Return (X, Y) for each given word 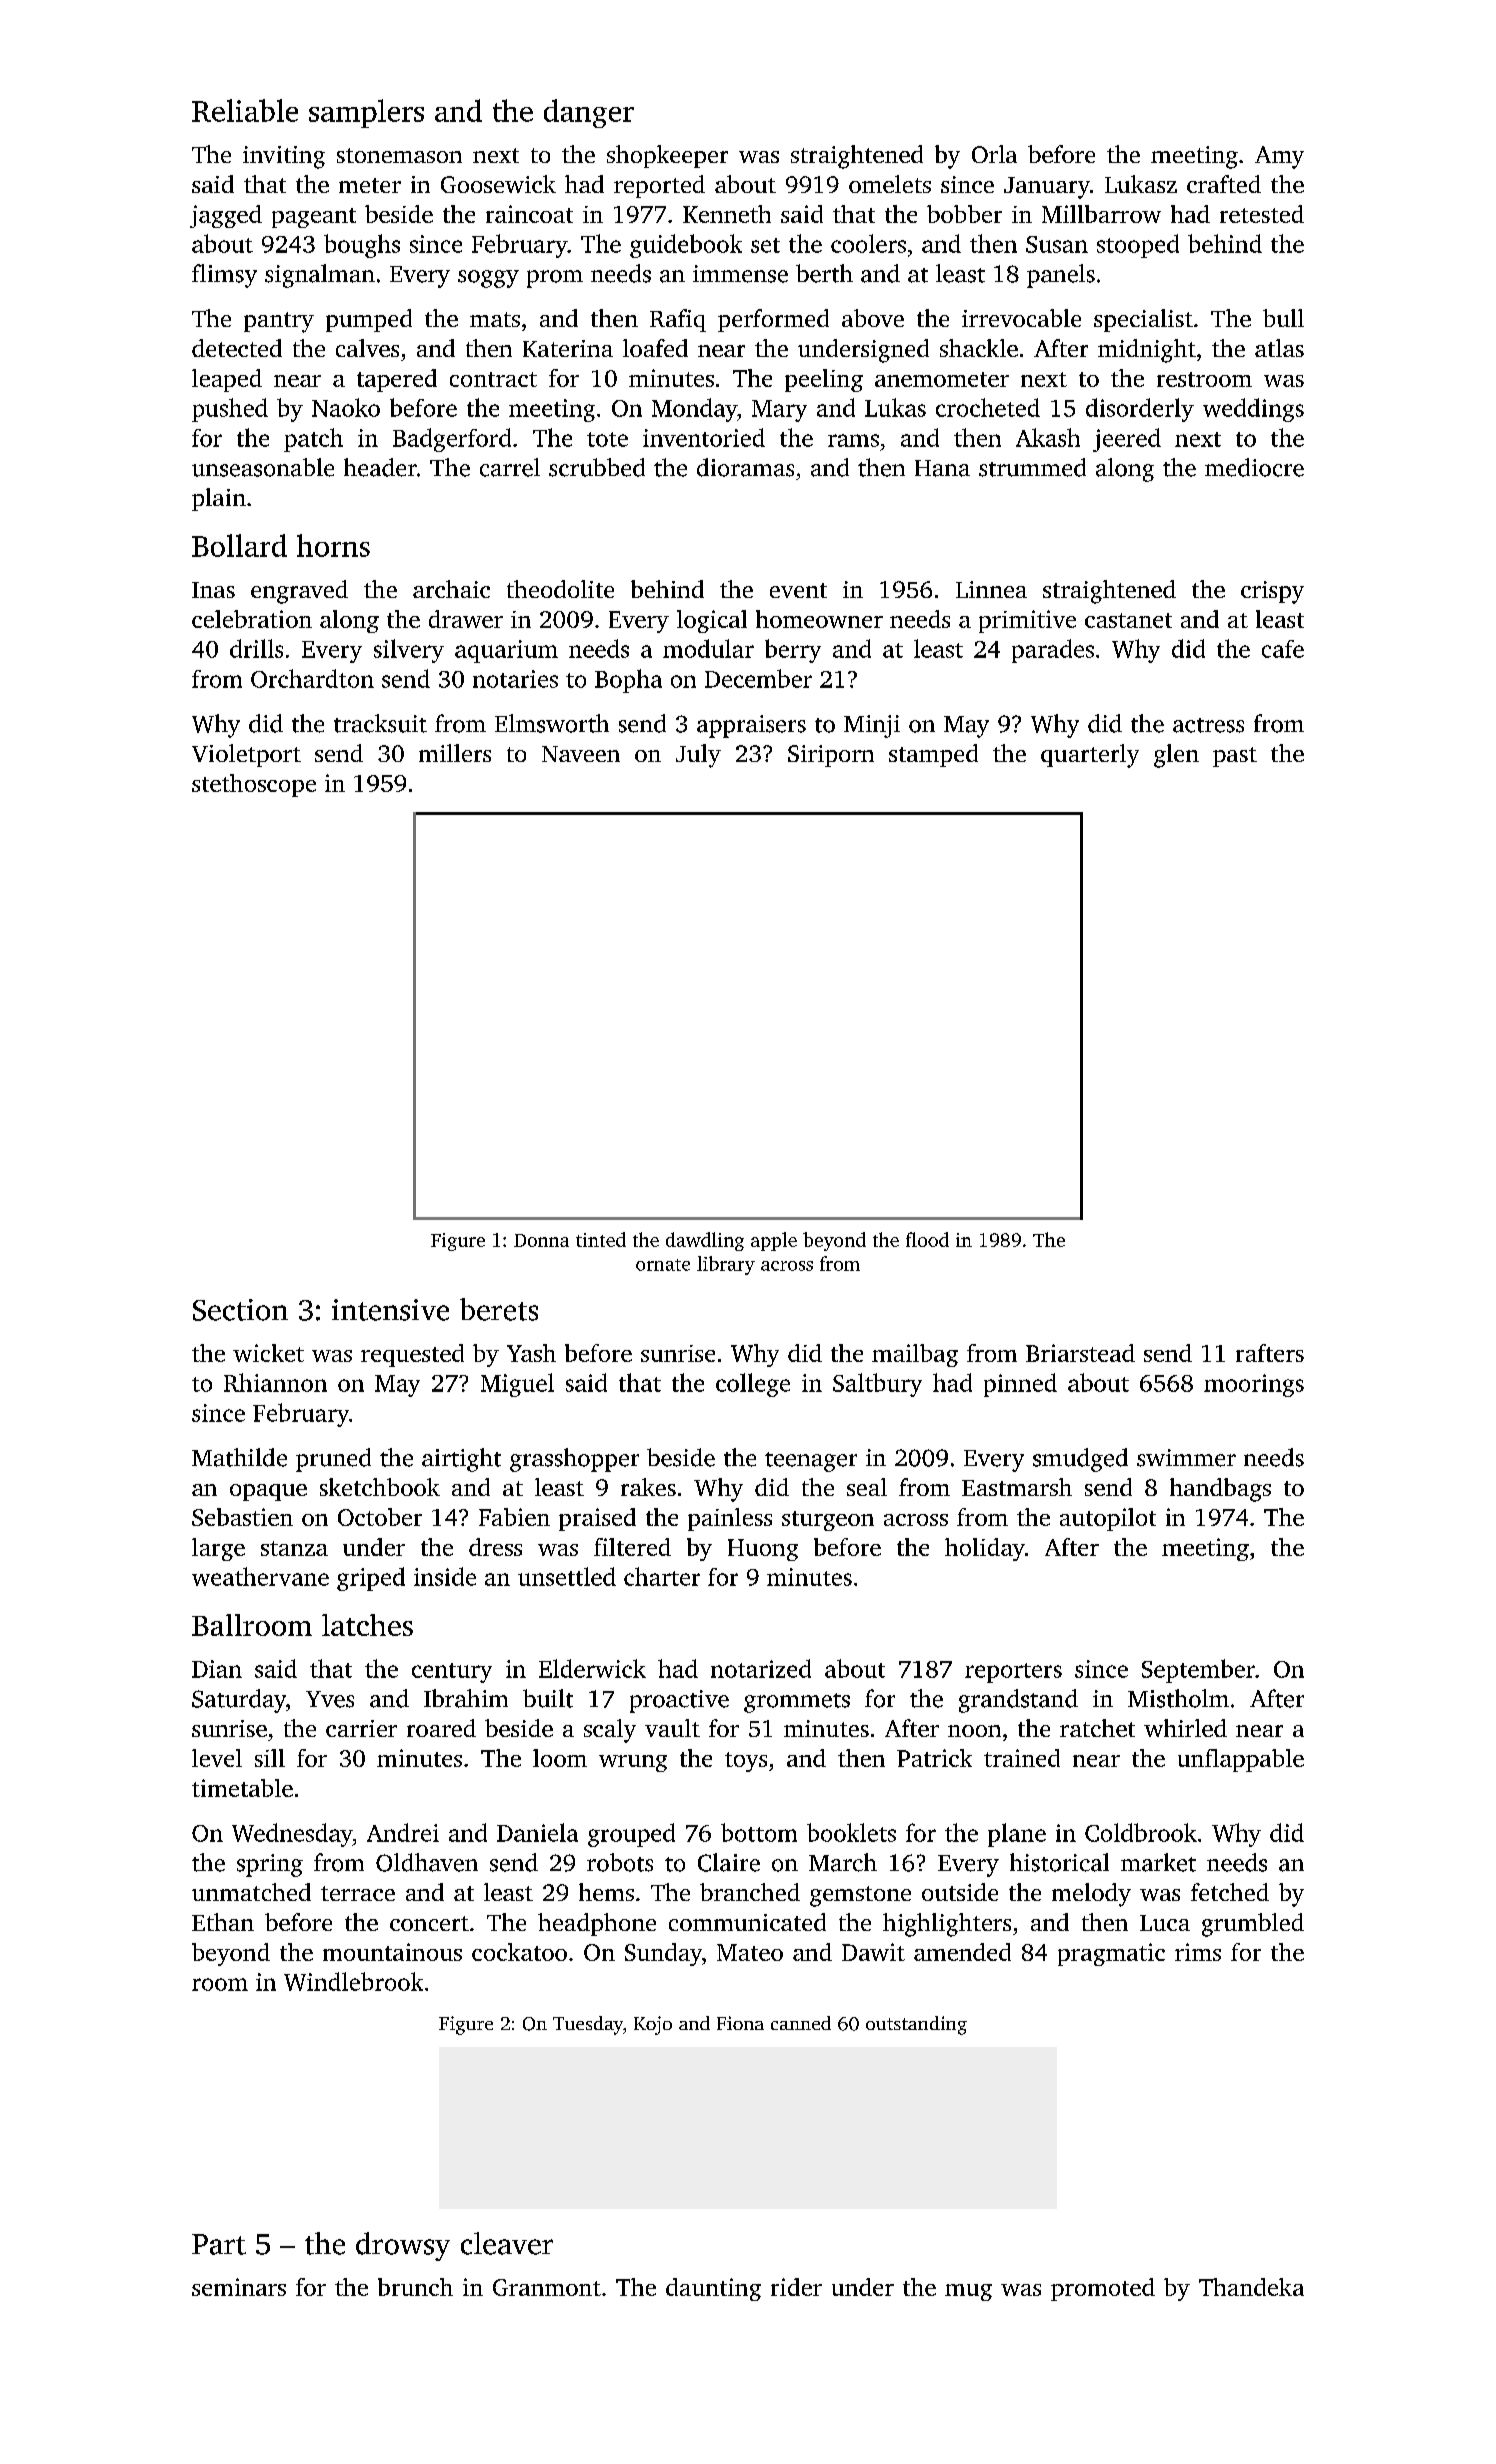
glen (1176, 756)
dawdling (705, 1241)
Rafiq (678, 320)
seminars (239, 2287)
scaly (610, 1731)
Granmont (547, 2287)
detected (237, 348)
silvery (409, 651)
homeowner (819, 619)
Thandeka (1251, 2287)
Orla (994, 154)
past (1235, 757)
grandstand (1018, 1701)
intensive (390, 1310)
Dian (217, 1669)
